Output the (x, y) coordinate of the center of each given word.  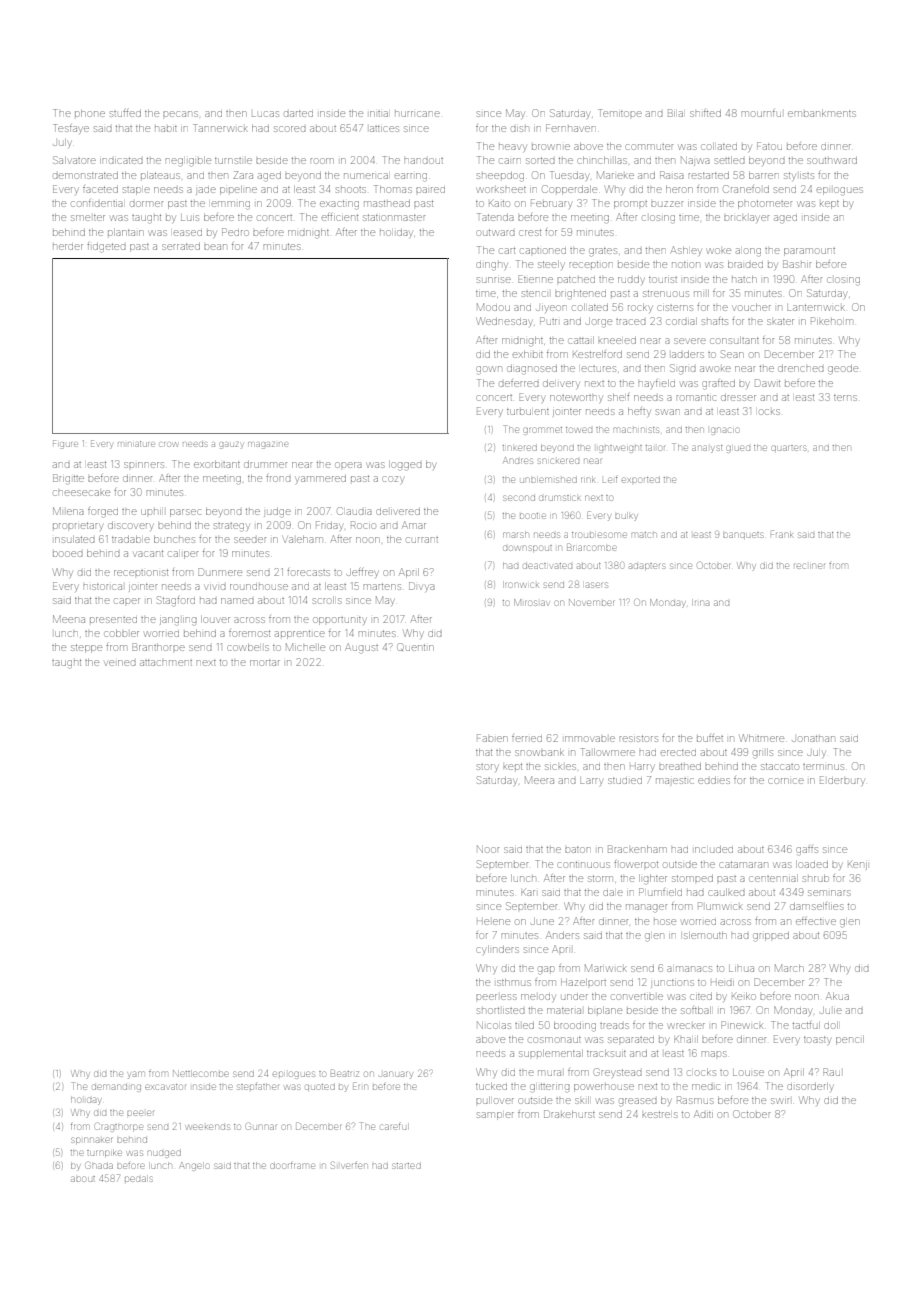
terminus (823, 767)
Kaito (499, 203)
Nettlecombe (200, 1073)
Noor (488, 849)
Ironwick (521, 585)
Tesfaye (71, 128)
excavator (165, 1087)
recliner (809, 566)
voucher (752, 307)
